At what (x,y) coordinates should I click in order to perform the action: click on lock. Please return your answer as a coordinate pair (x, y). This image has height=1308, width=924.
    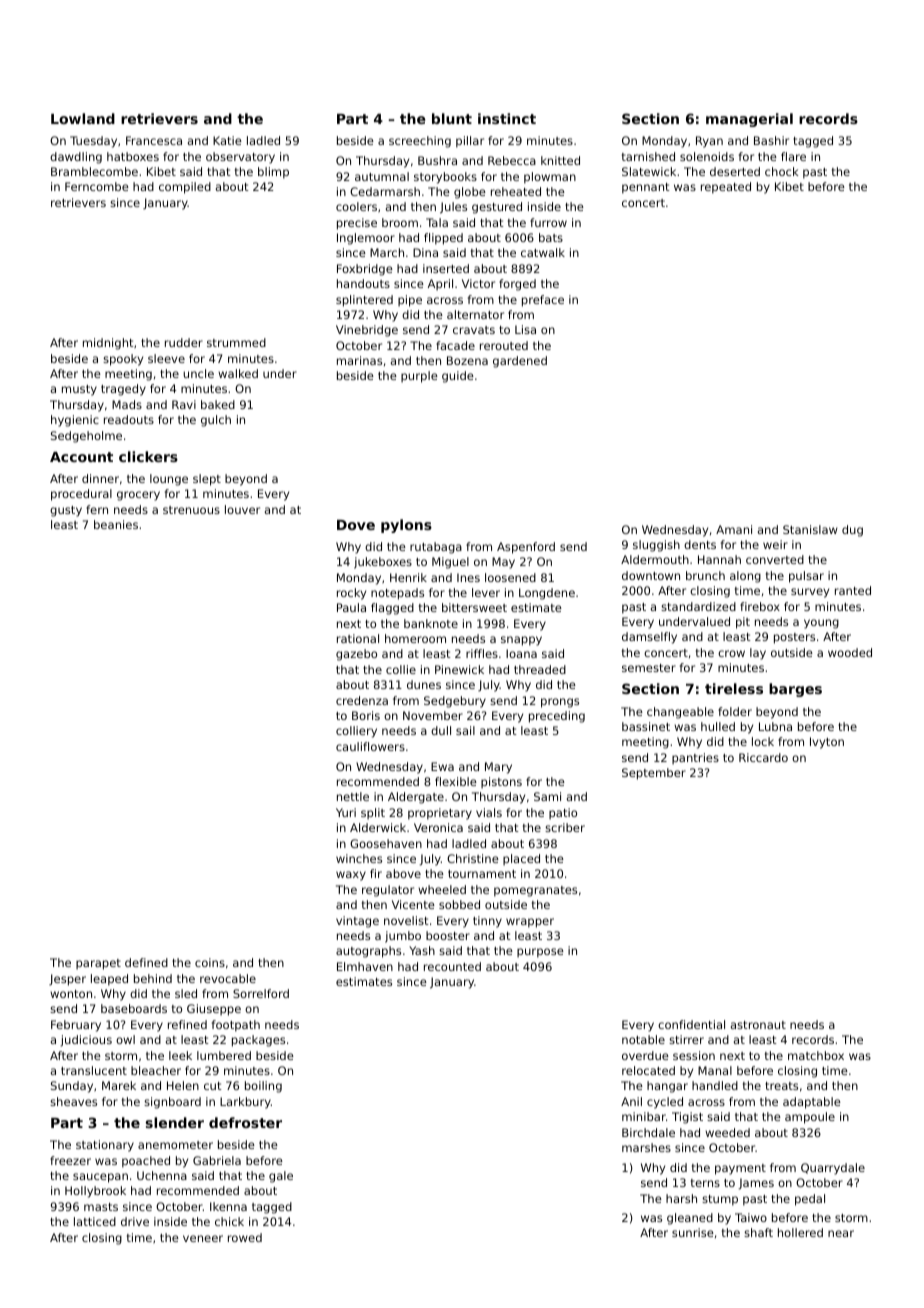
    Looking at the image, I should click on (763, 741).
